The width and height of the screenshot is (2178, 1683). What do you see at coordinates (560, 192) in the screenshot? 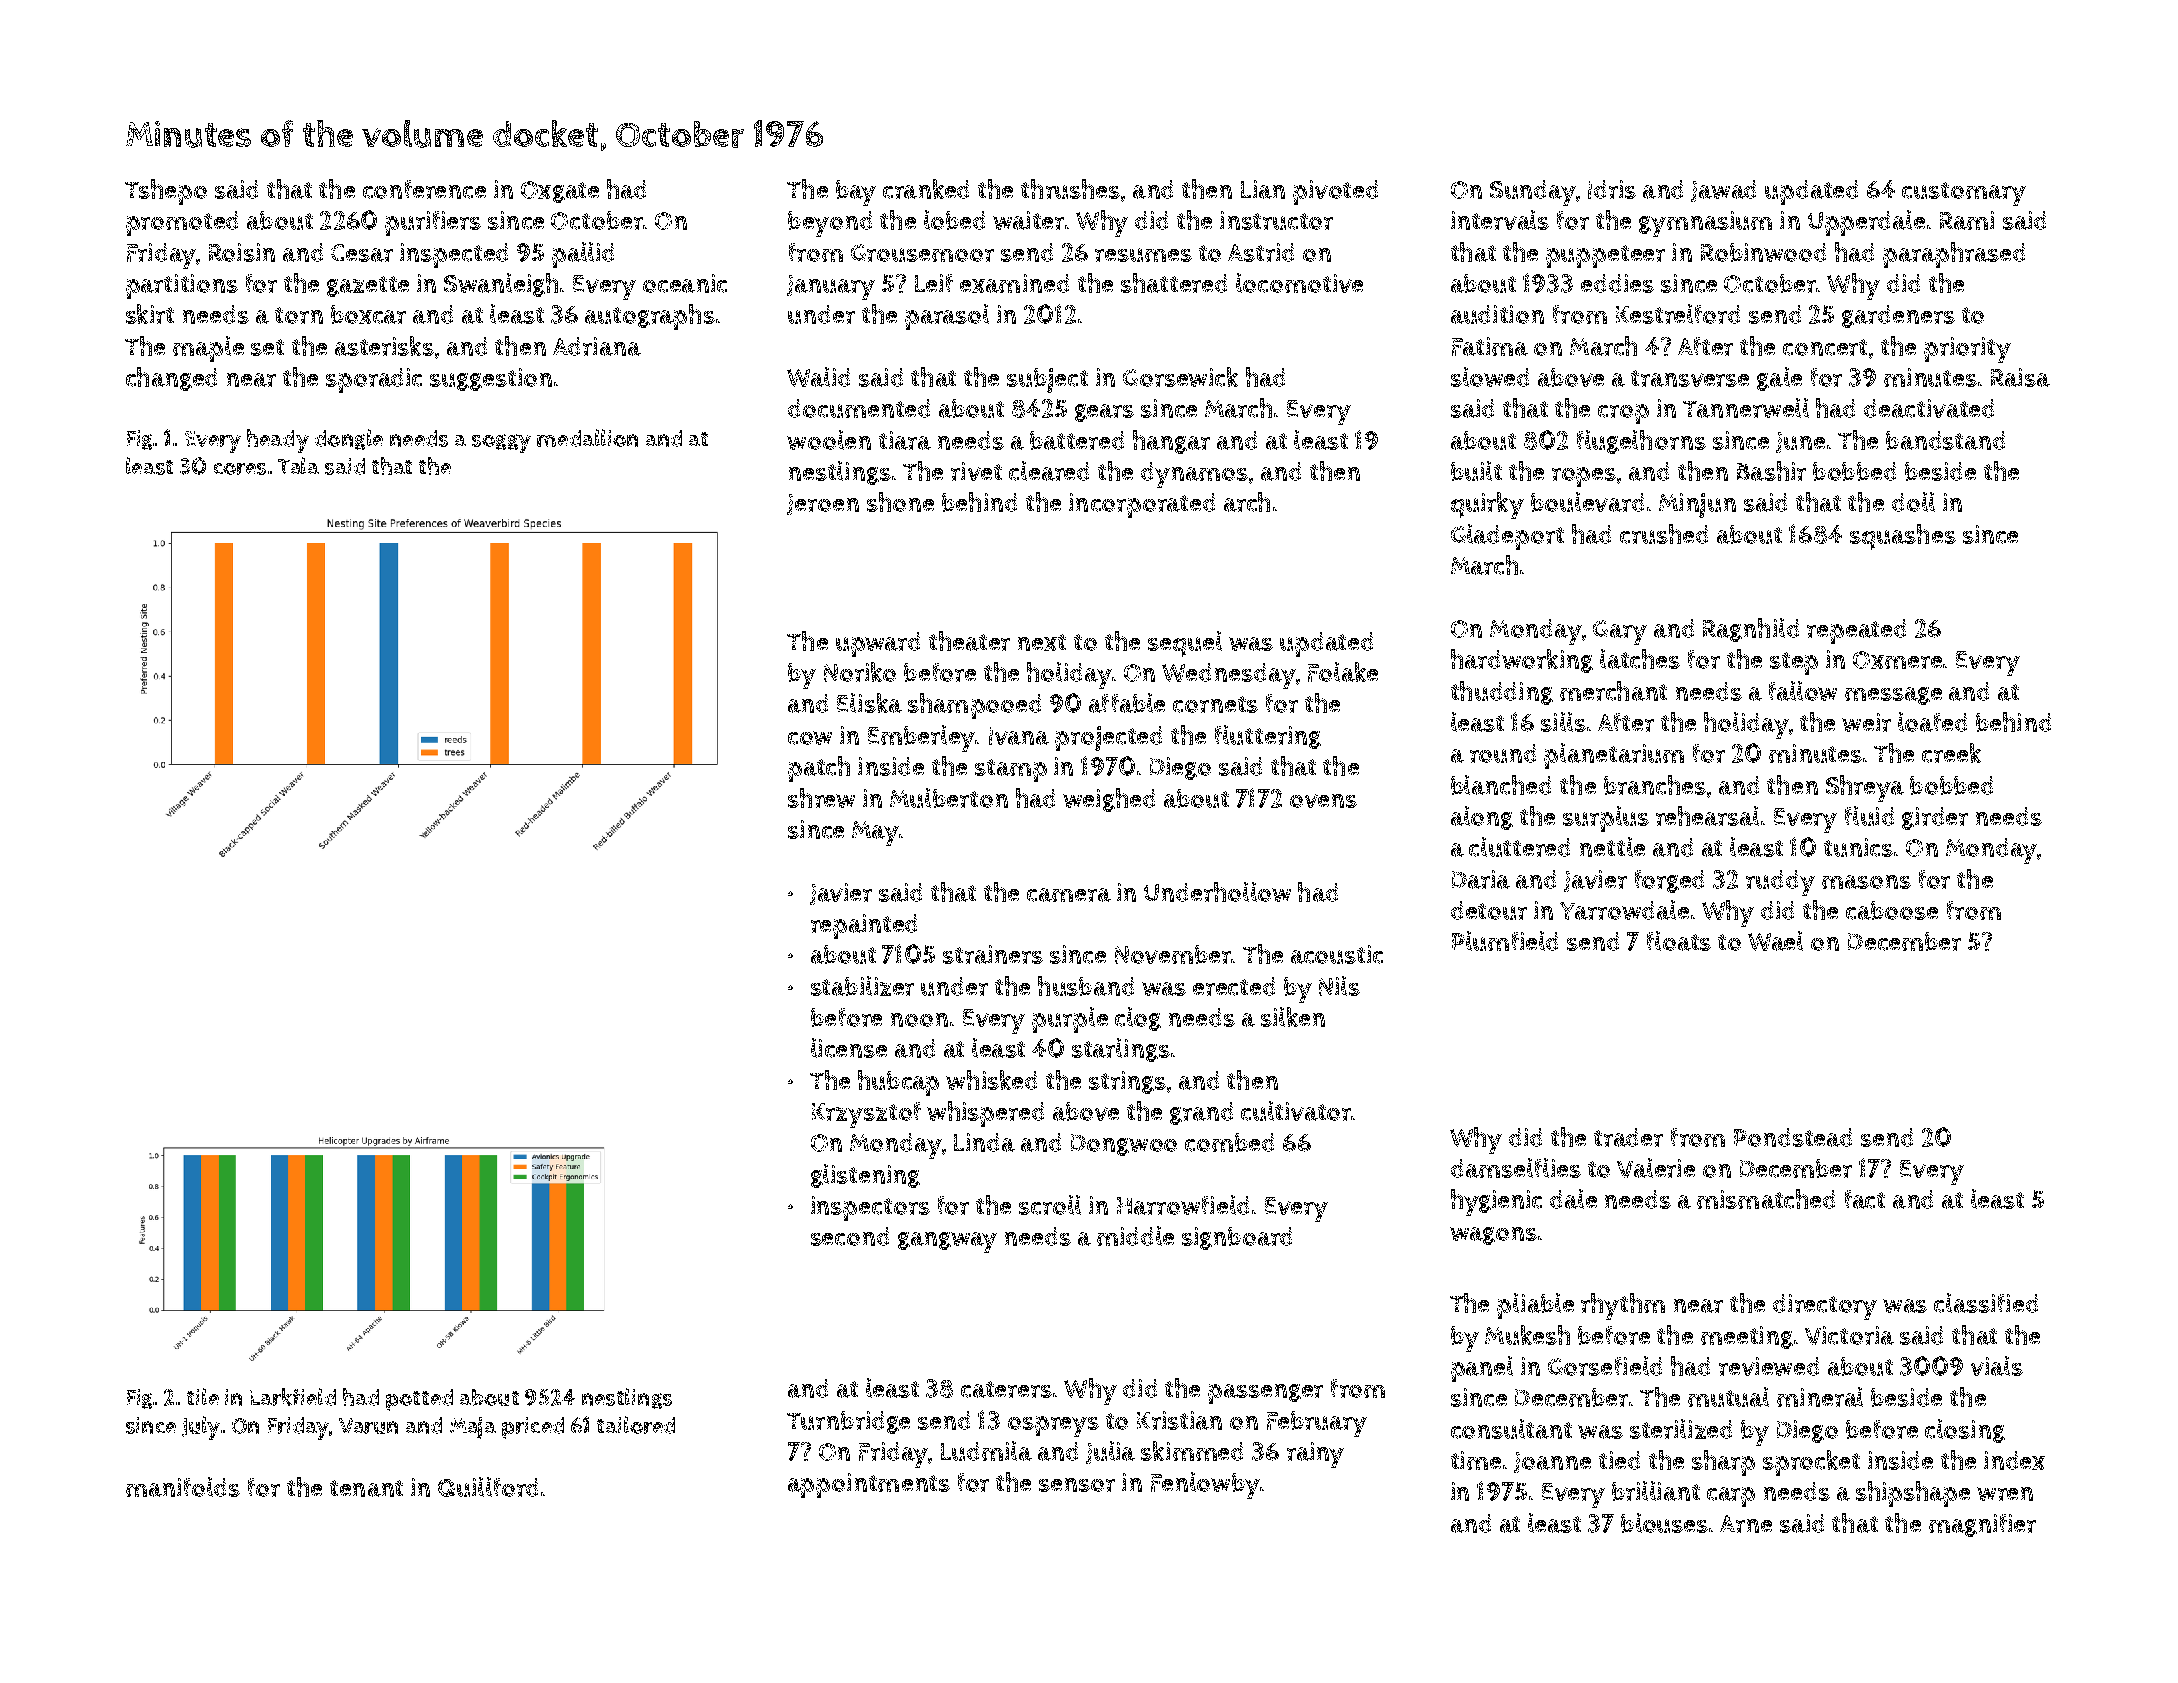
I see `Oxgate` at bounding box center [560, 192].
